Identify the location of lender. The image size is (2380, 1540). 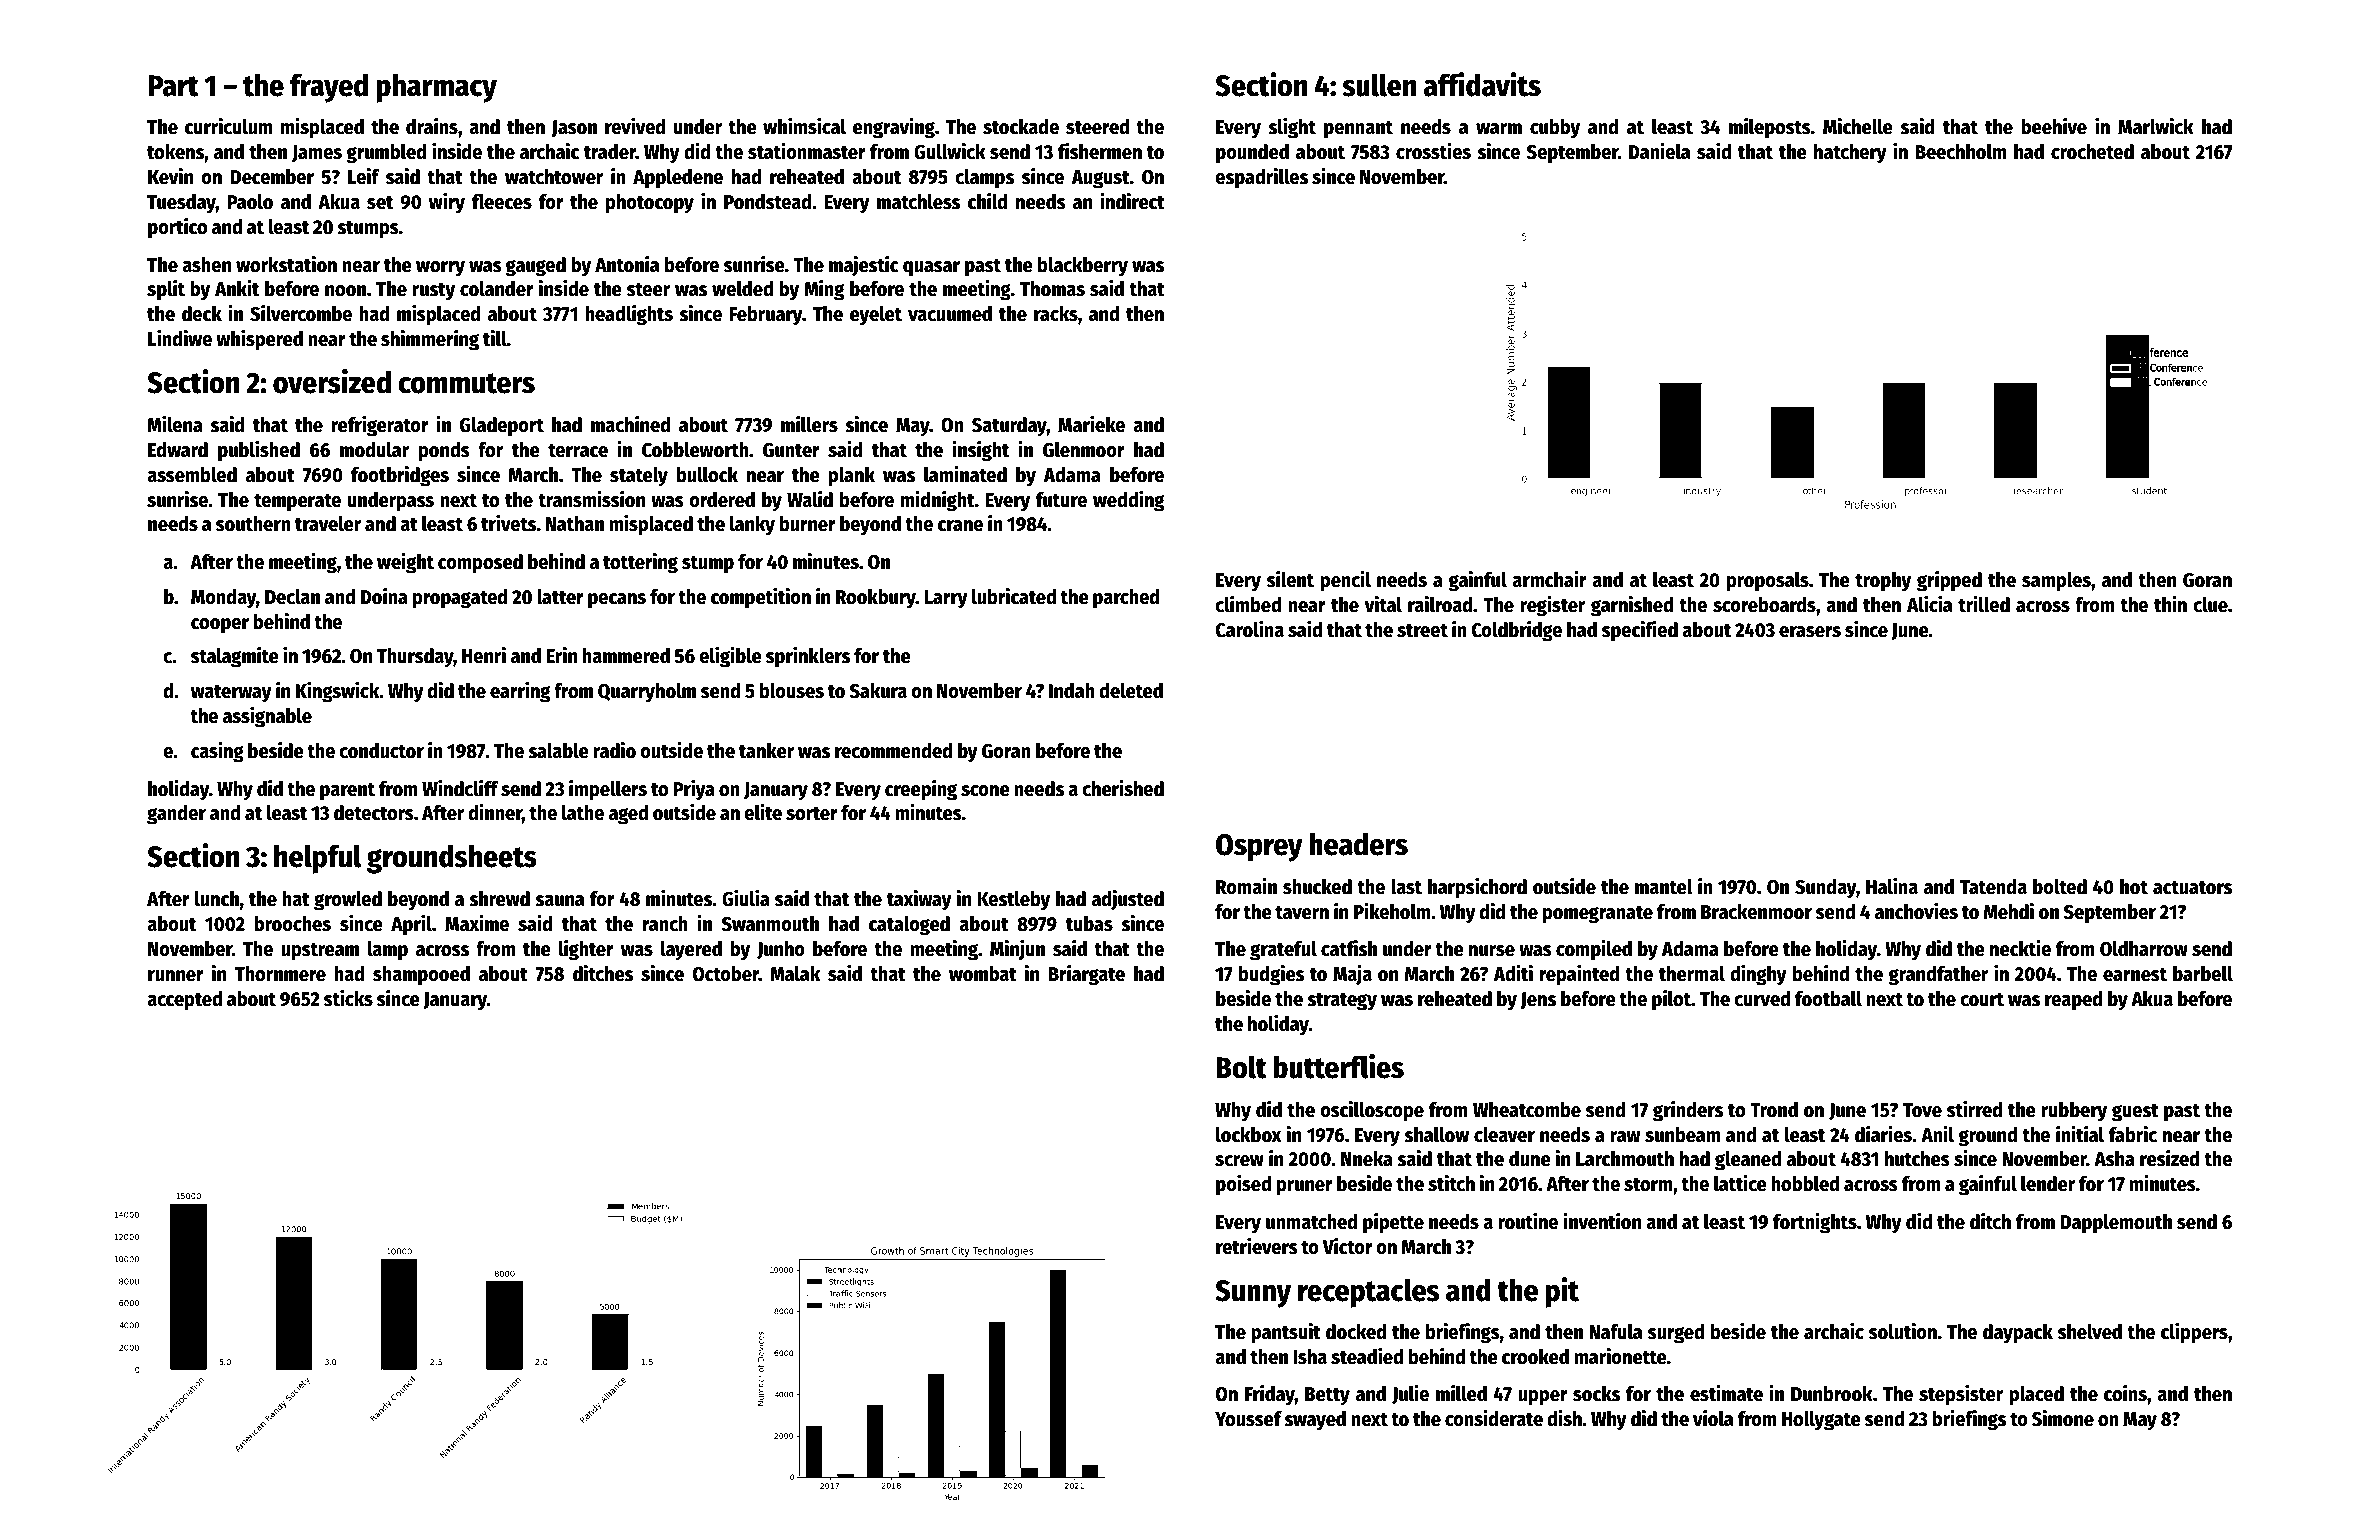
(2048, 1184).
